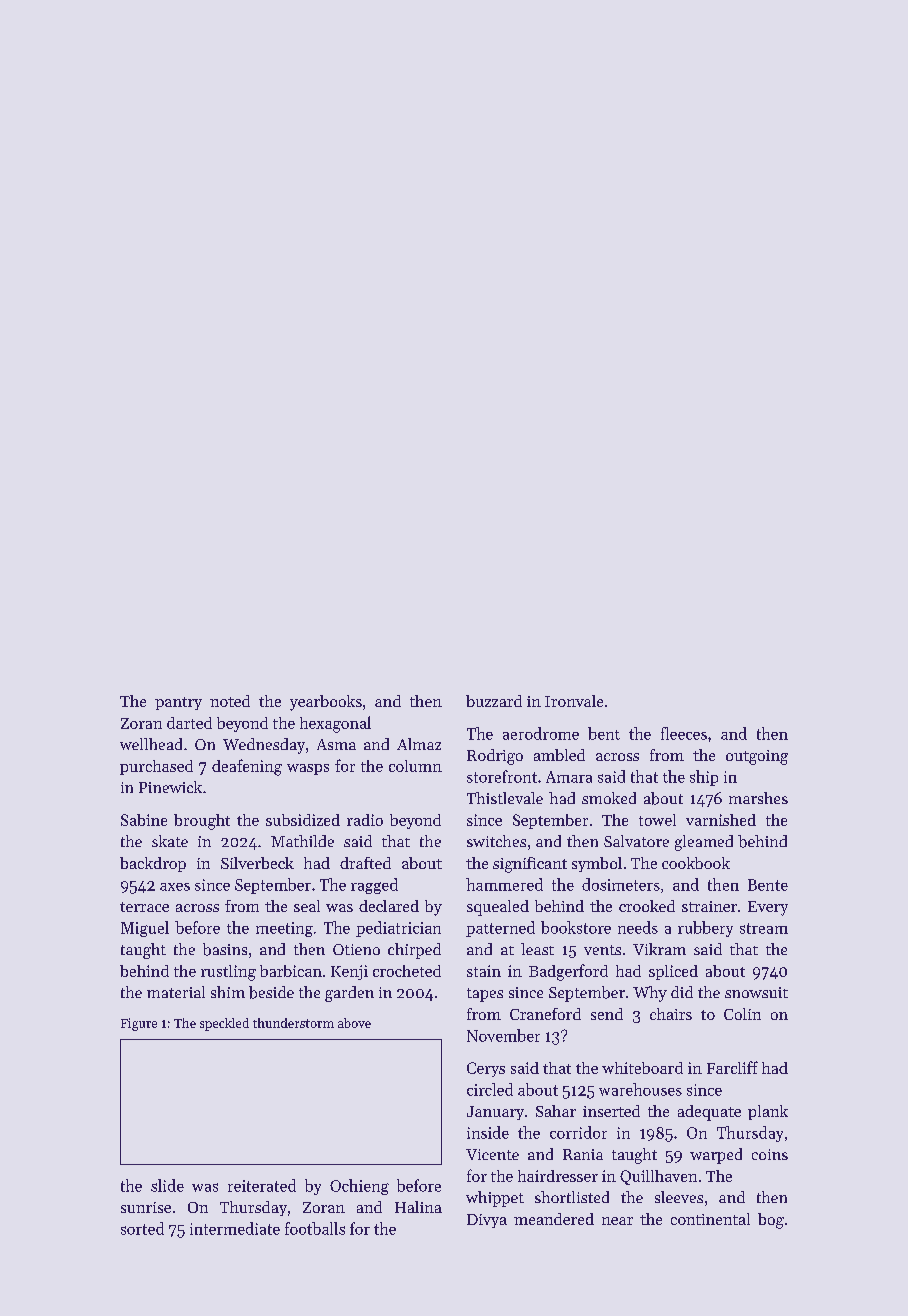 The image size is (908, 1316). Describe the element at coordinates (502, 776) in the page. I see `storefront` at that location.
